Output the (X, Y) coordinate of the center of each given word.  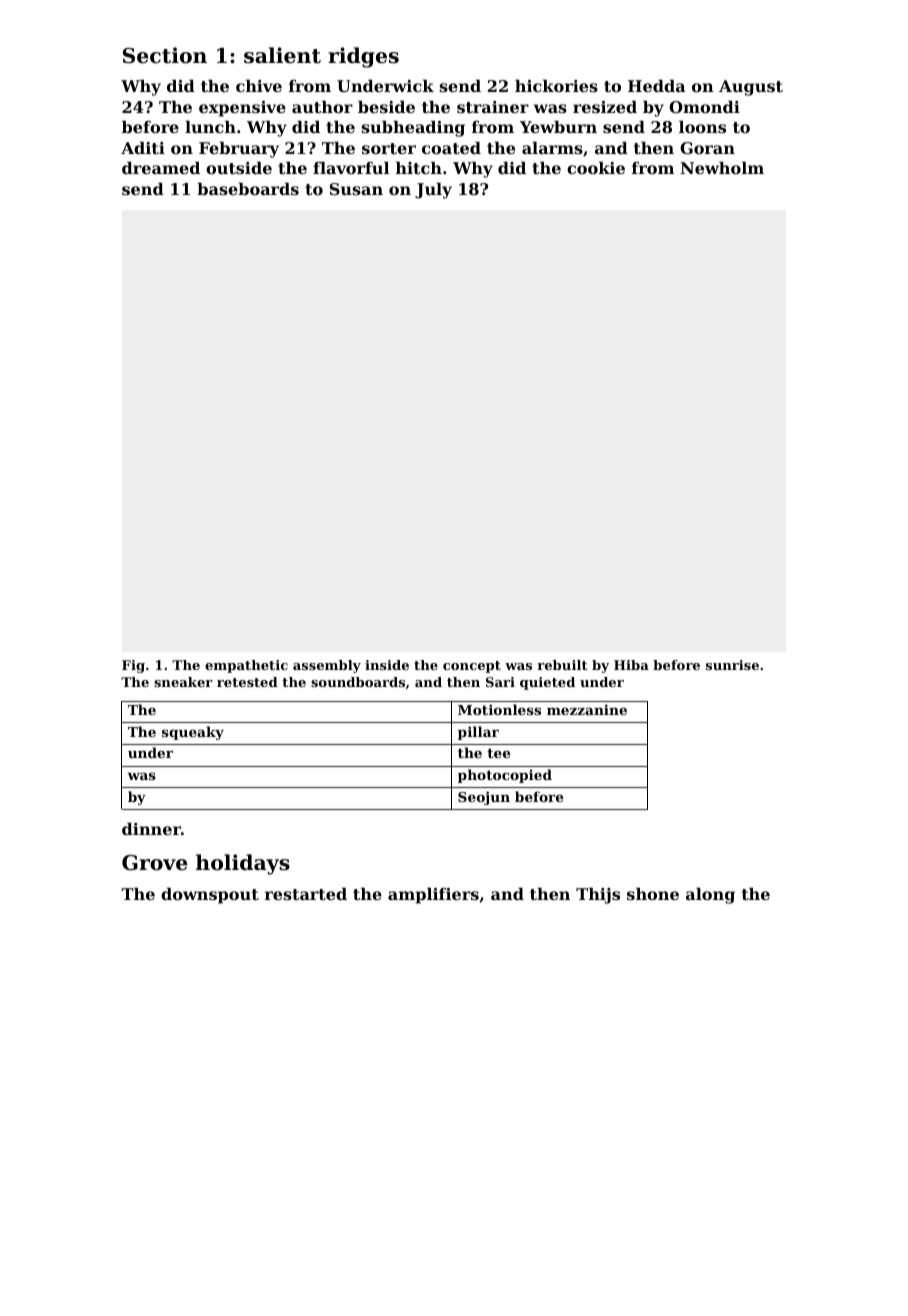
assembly (327, 666)
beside (386, 107)
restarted (306, 894)
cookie (596, 168)
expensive (242, 109)
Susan (356, 189)
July (433, 191)
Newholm (722, 168)
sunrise (732, 665)
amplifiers (433, 896)
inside (387, 665)
